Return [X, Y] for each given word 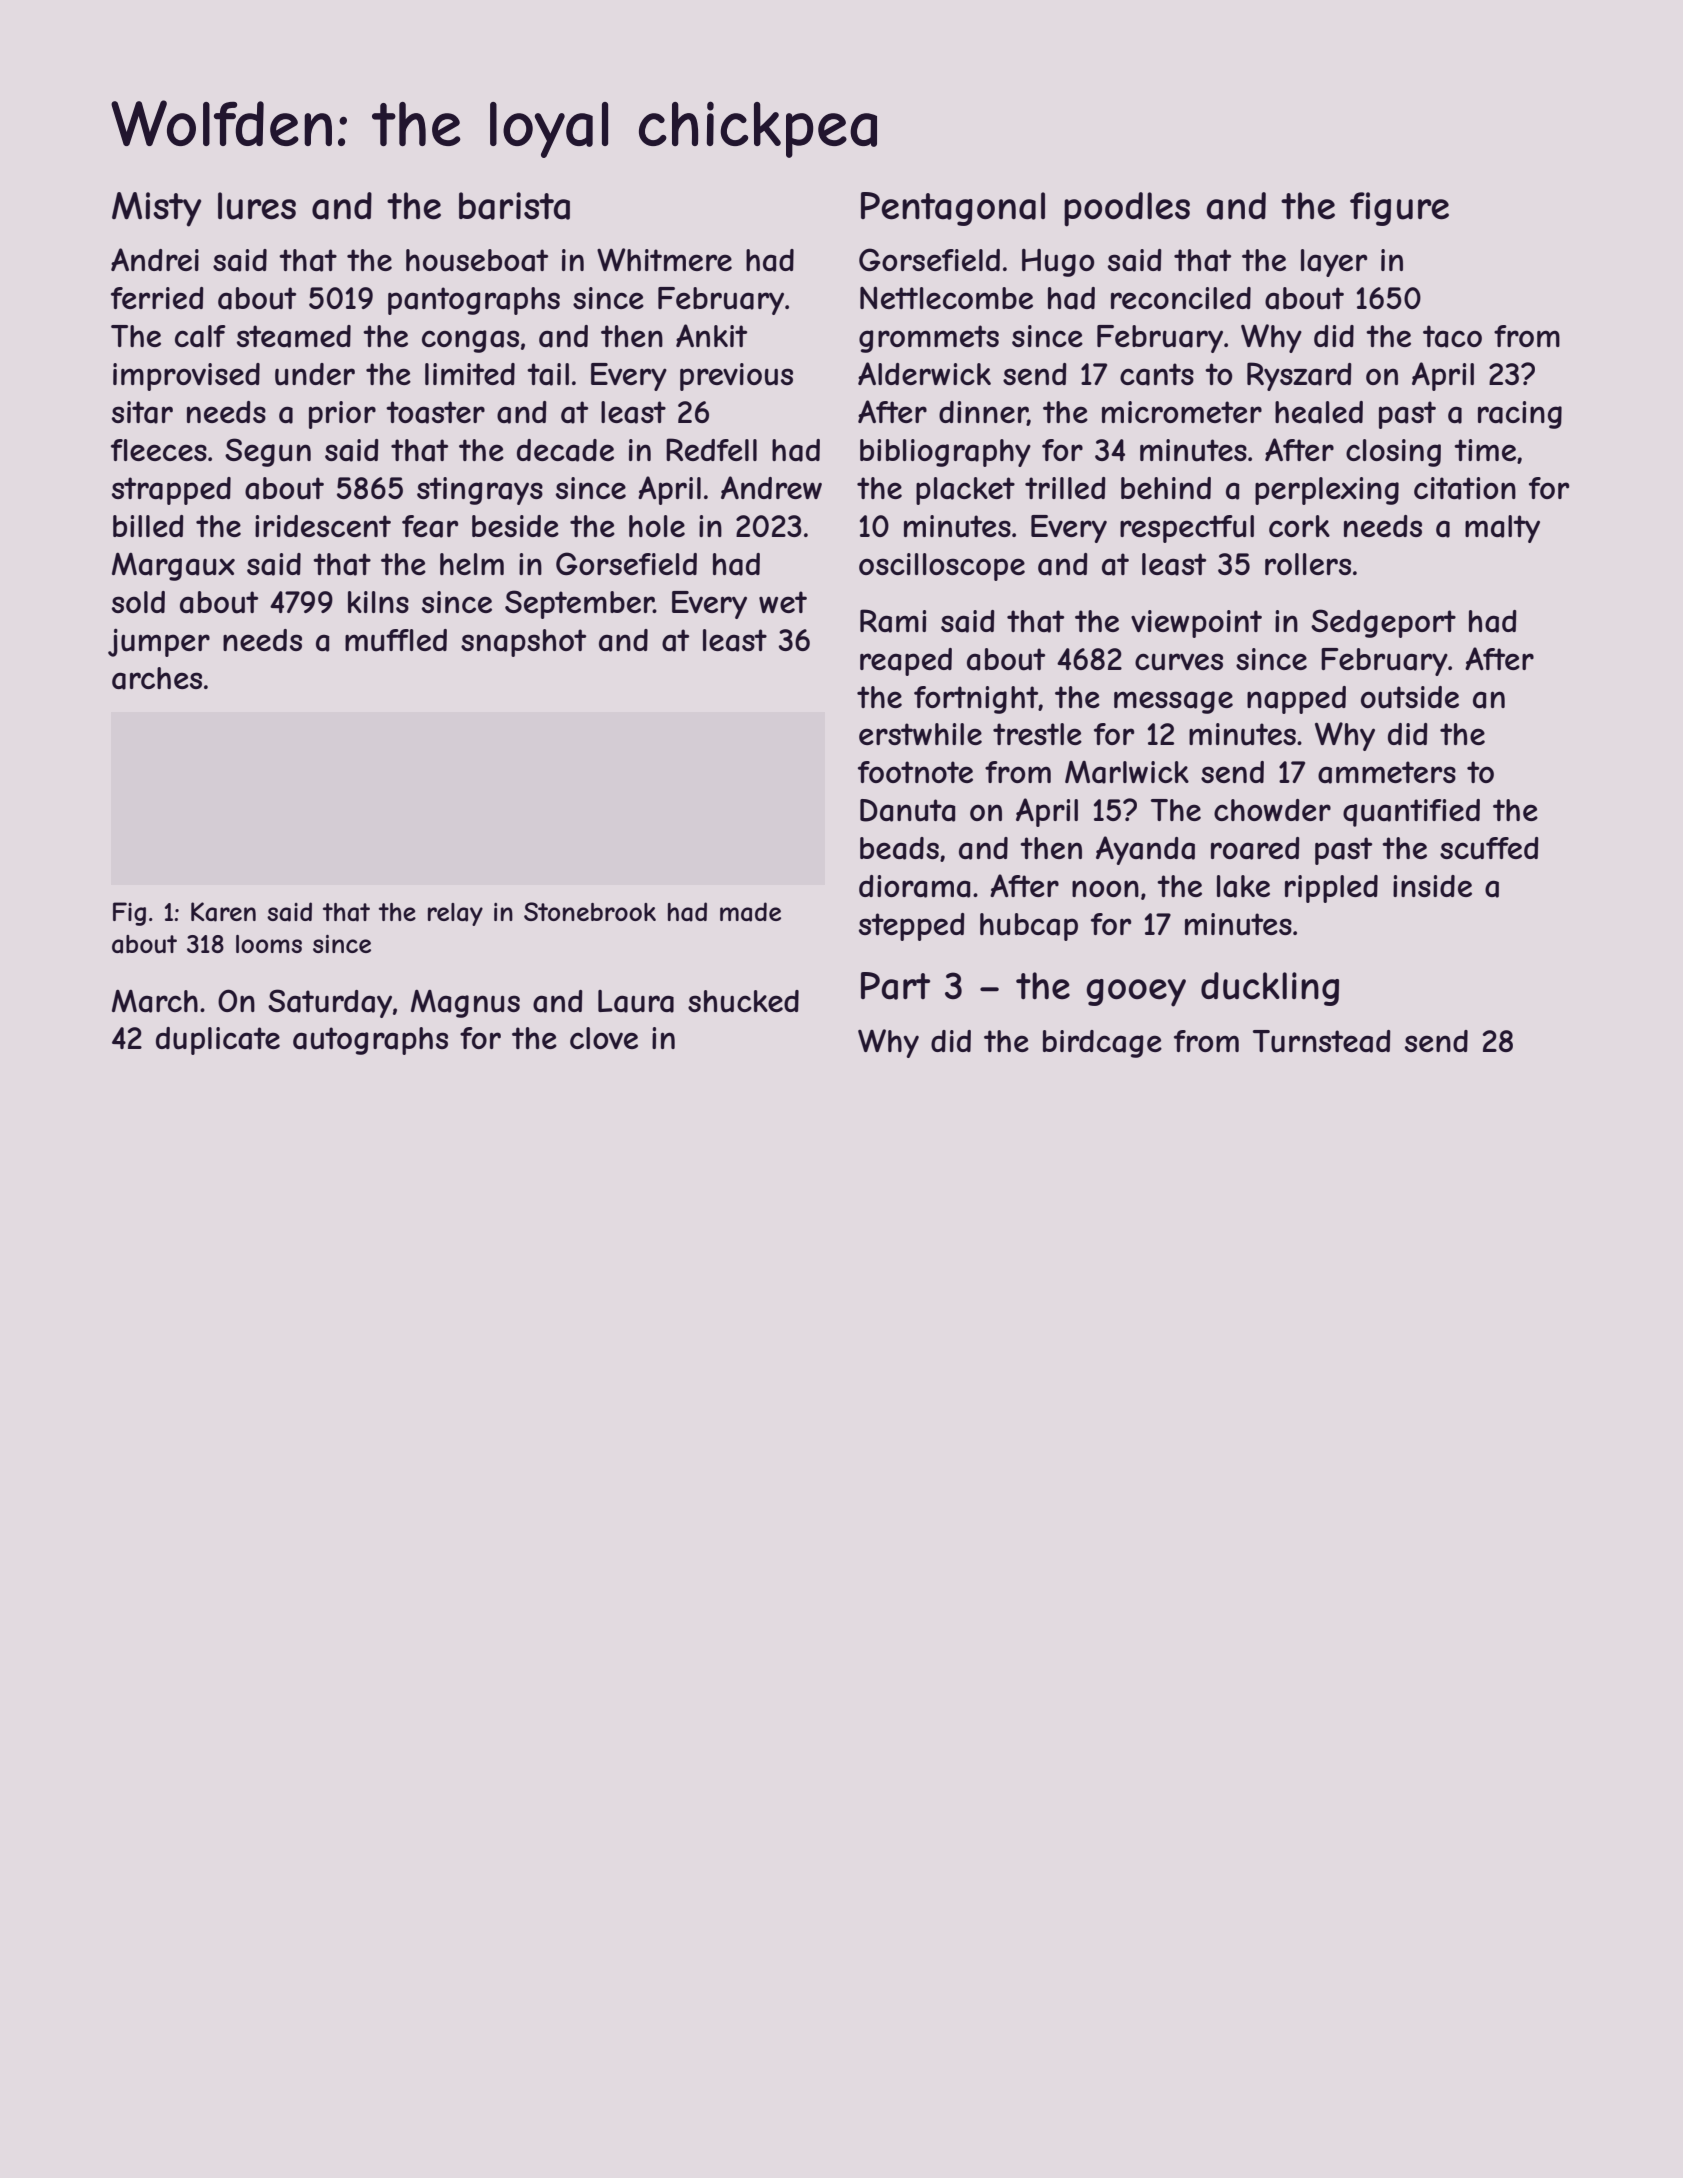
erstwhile [920, 734]
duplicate [218, 1041]
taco [1452, 336]
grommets [929, 339]
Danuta [907, 810]
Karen [223, 912]
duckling [1270, 989]
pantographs [474, 301]
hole [657, 526]
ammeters [1387, 772]
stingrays [480, 491]
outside [1410, 697]
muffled [396, 640]
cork [1299, 526]
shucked [743, 1001]
